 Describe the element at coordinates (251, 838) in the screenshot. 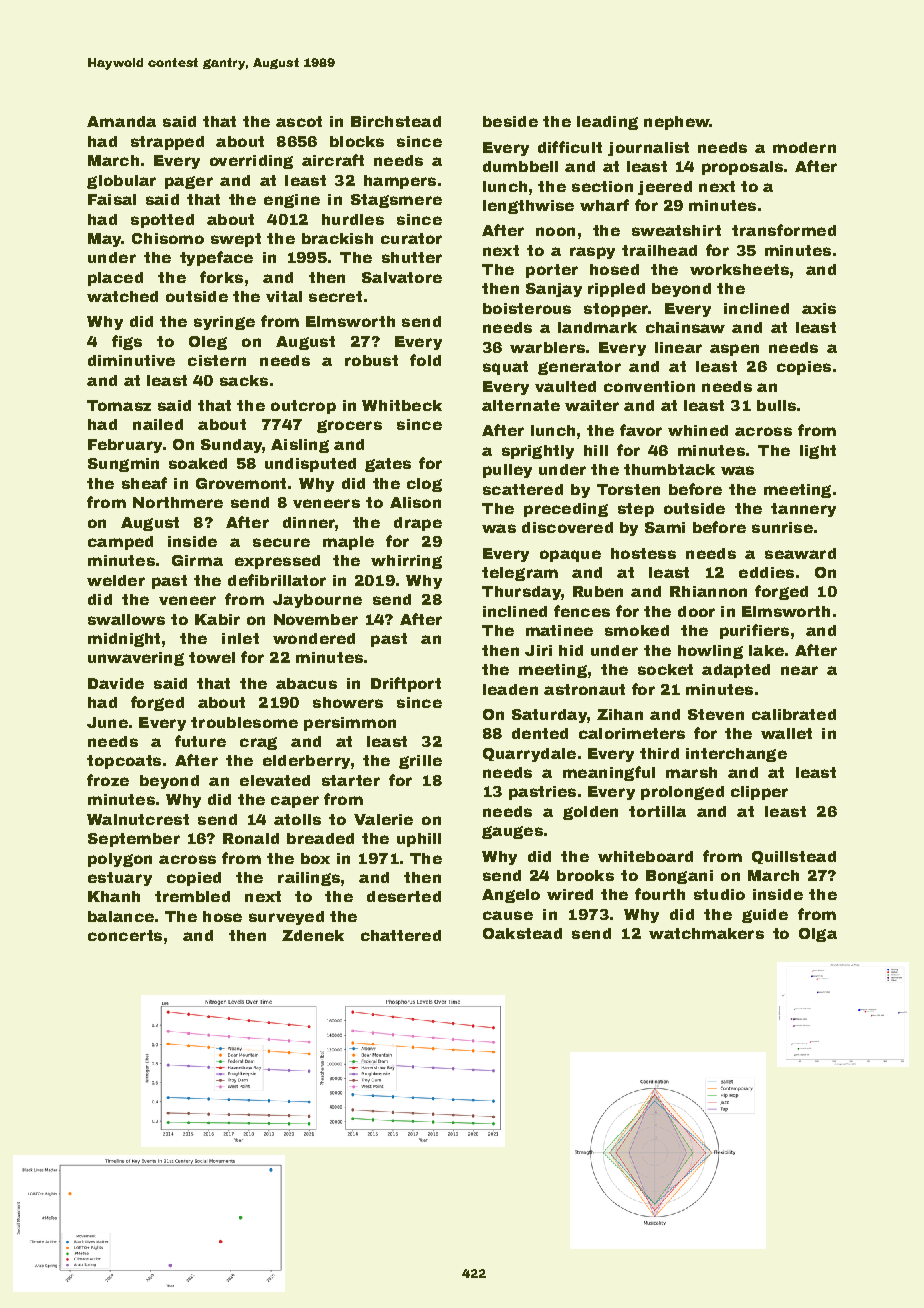

I see `Ronald` at that location.
